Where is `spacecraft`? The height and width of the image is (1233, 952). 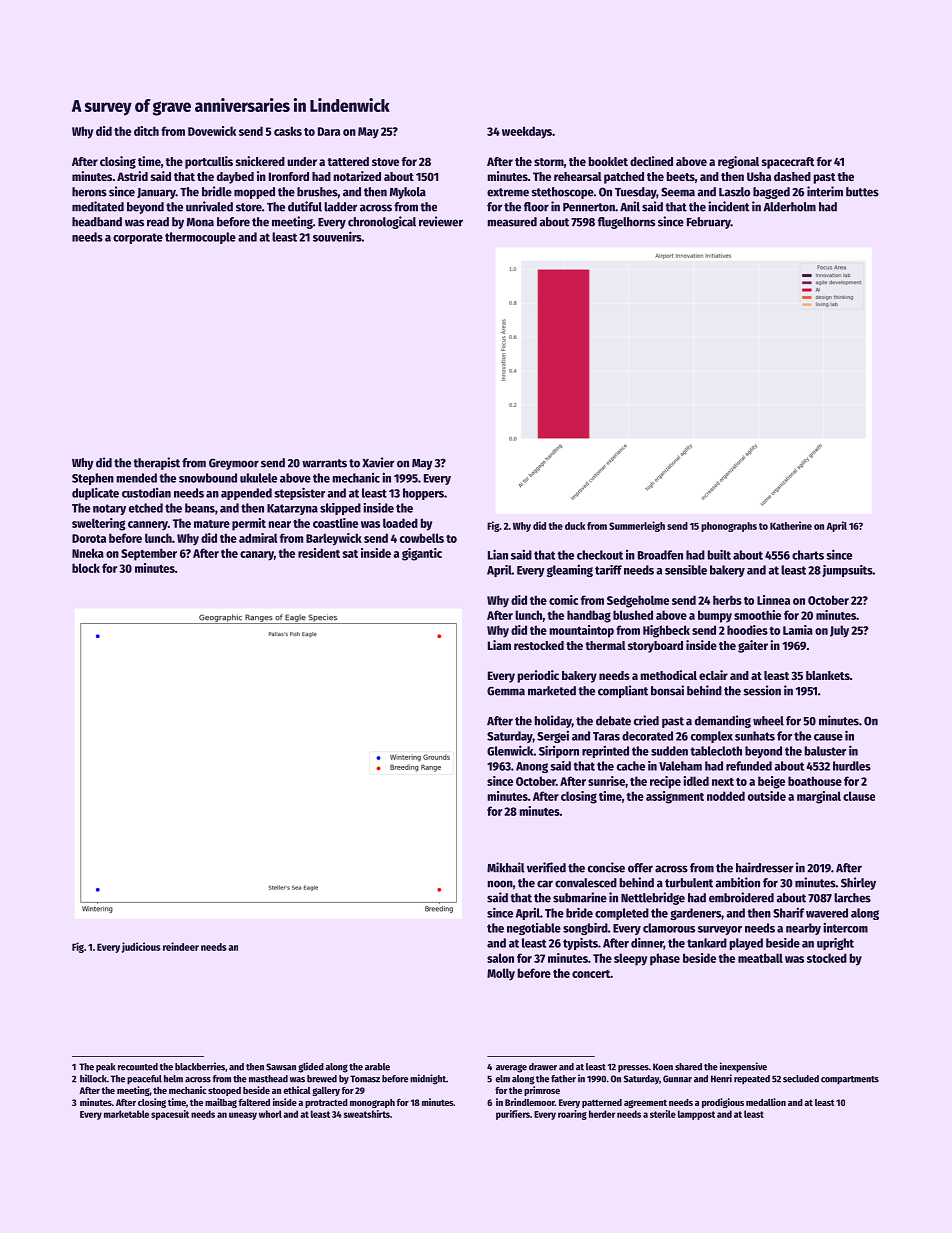
spacecraft is located at coordinates (788, 163).
